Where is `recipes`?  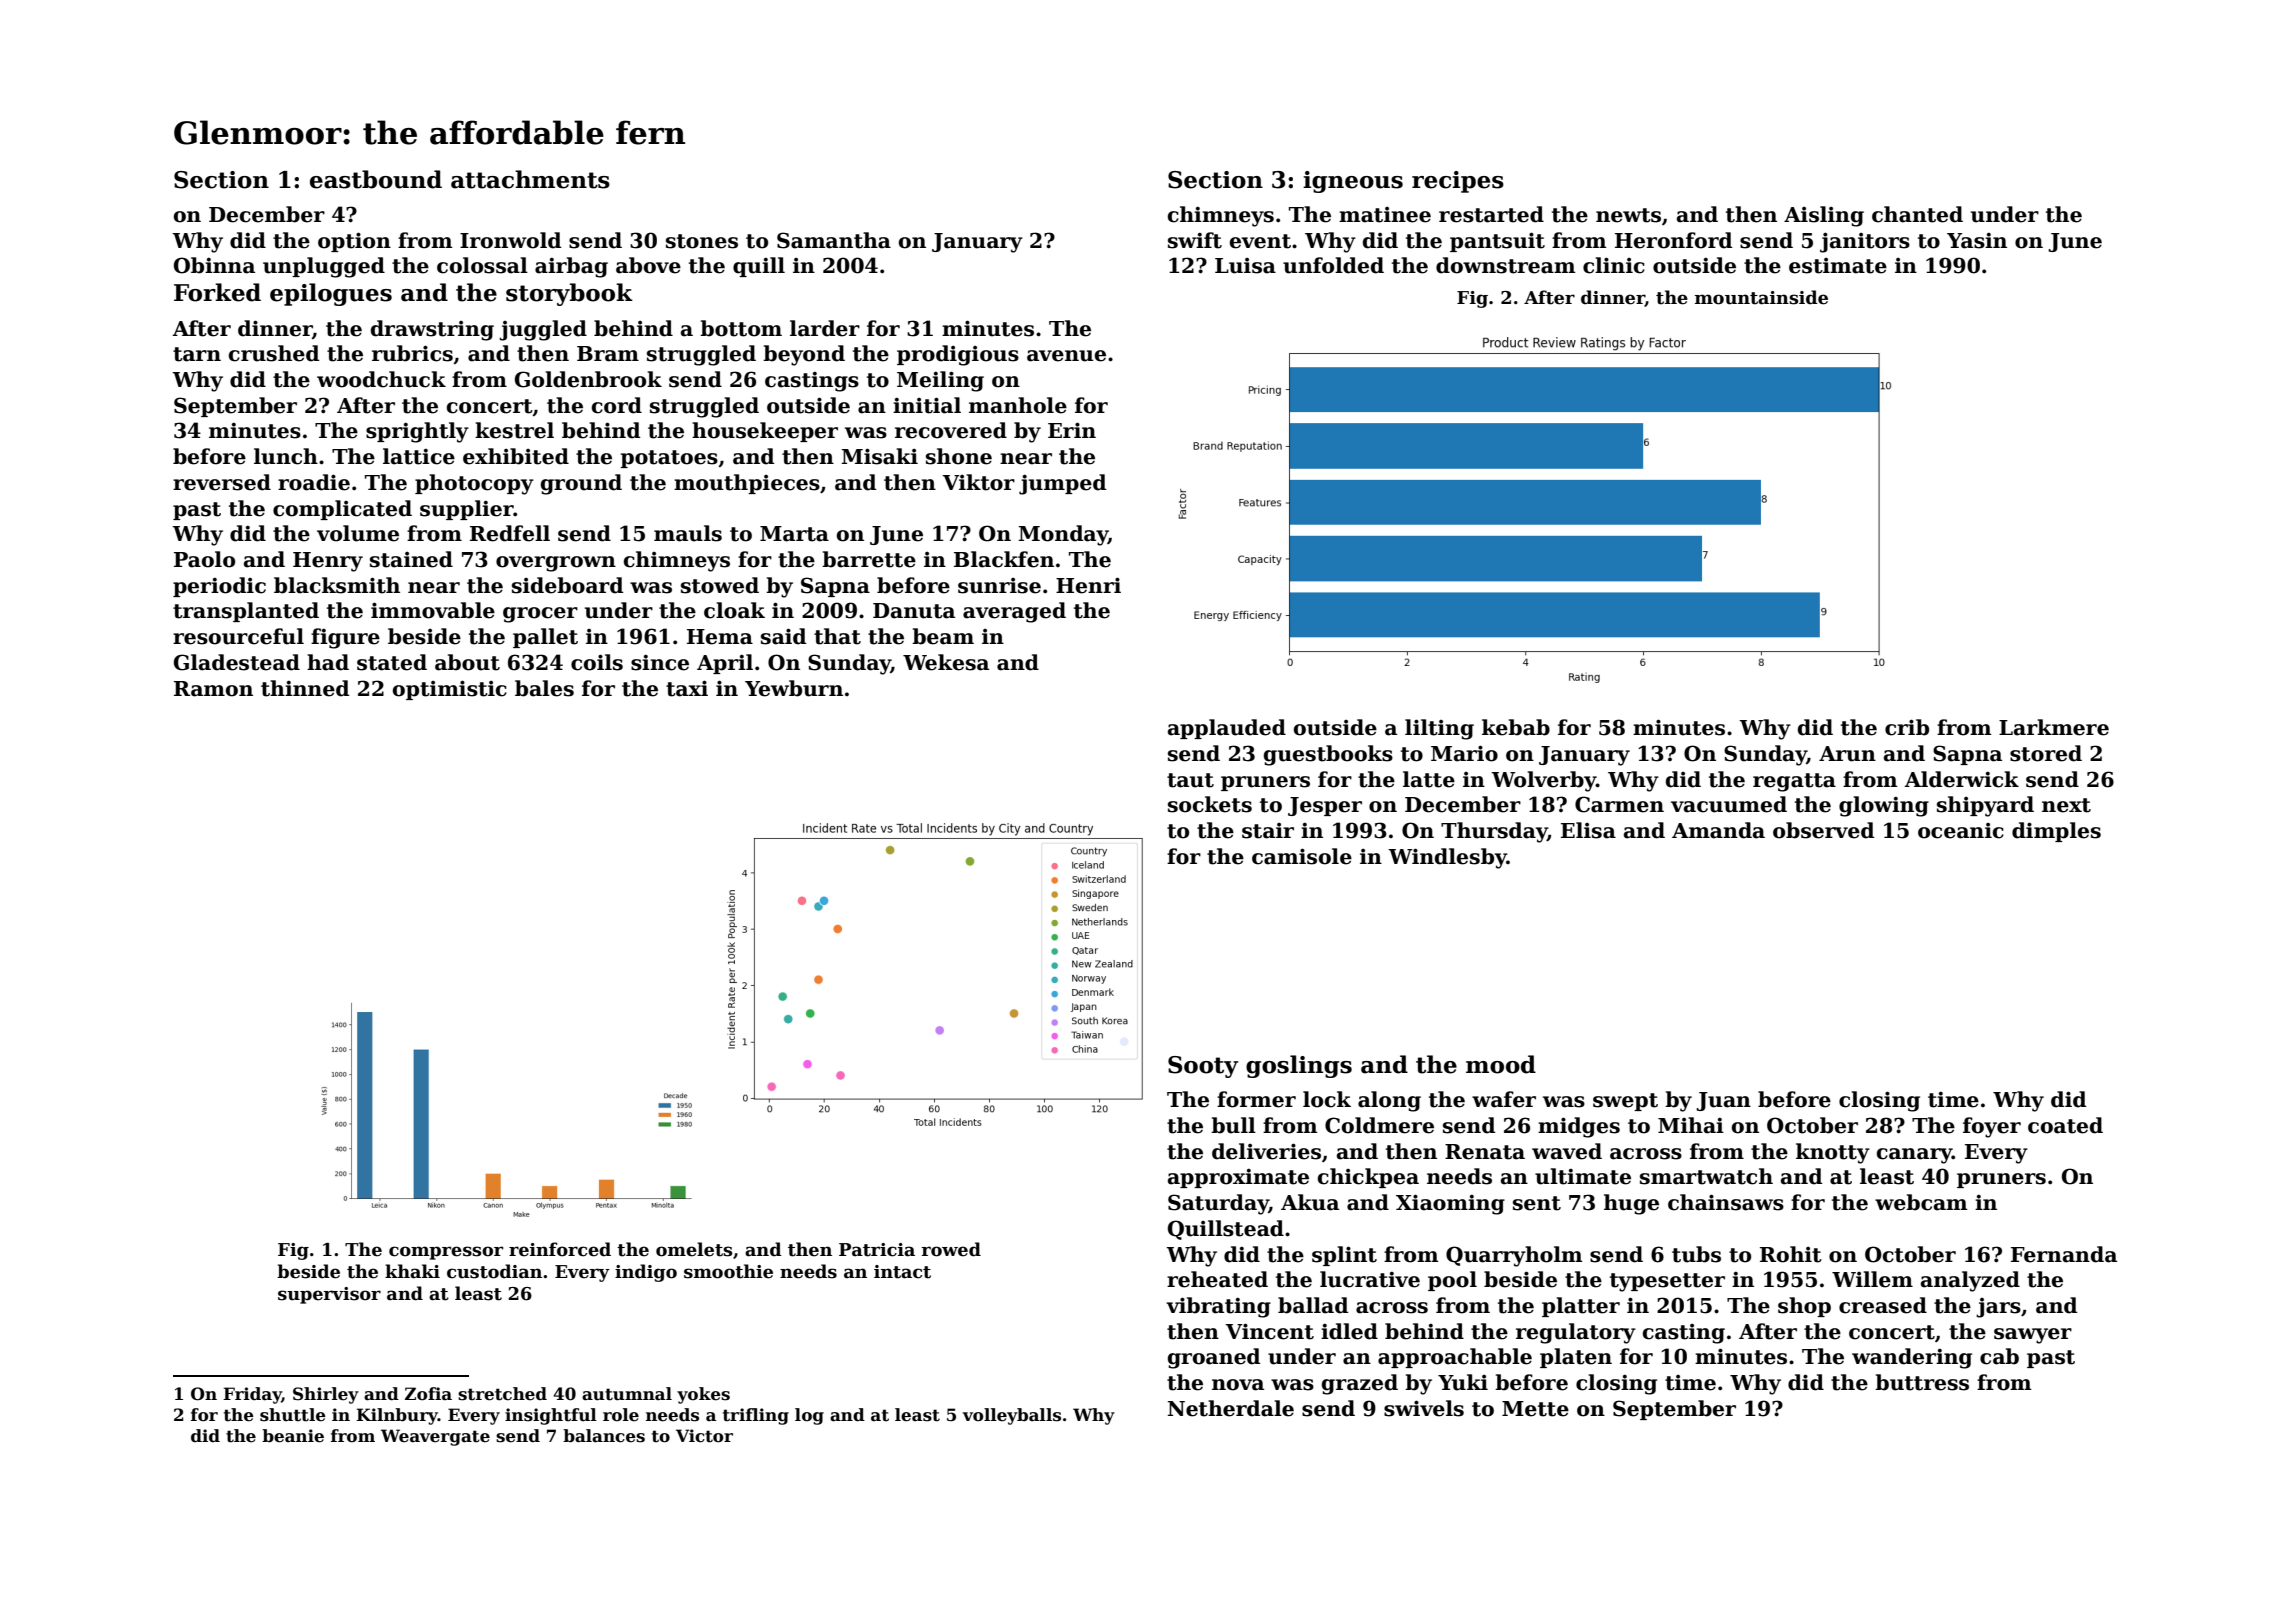 recipes is located at coordinates (1458, 182).
